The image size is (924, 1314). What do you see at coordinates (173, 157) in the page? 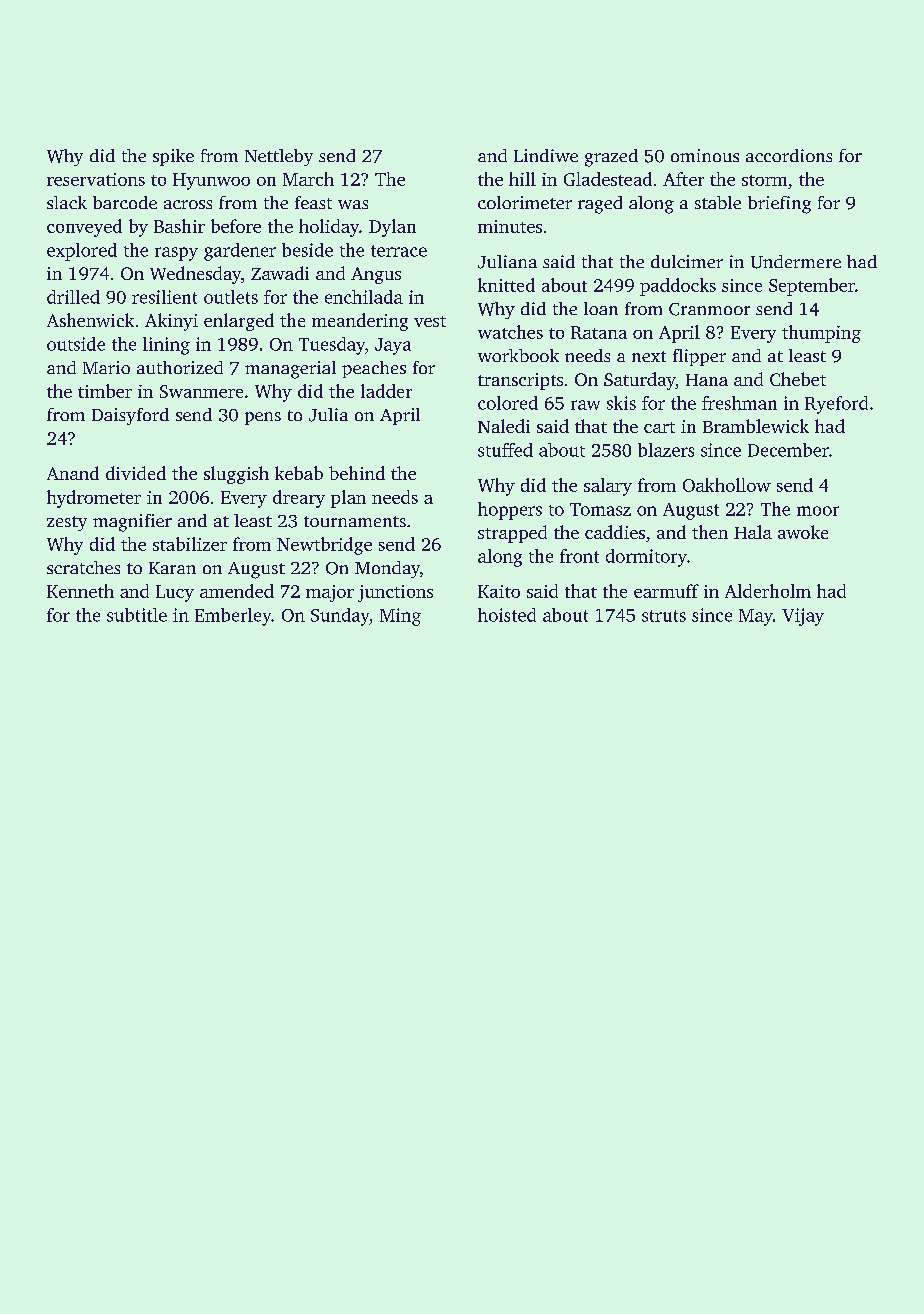
I see `spike` at bounding box center [173, 157].
